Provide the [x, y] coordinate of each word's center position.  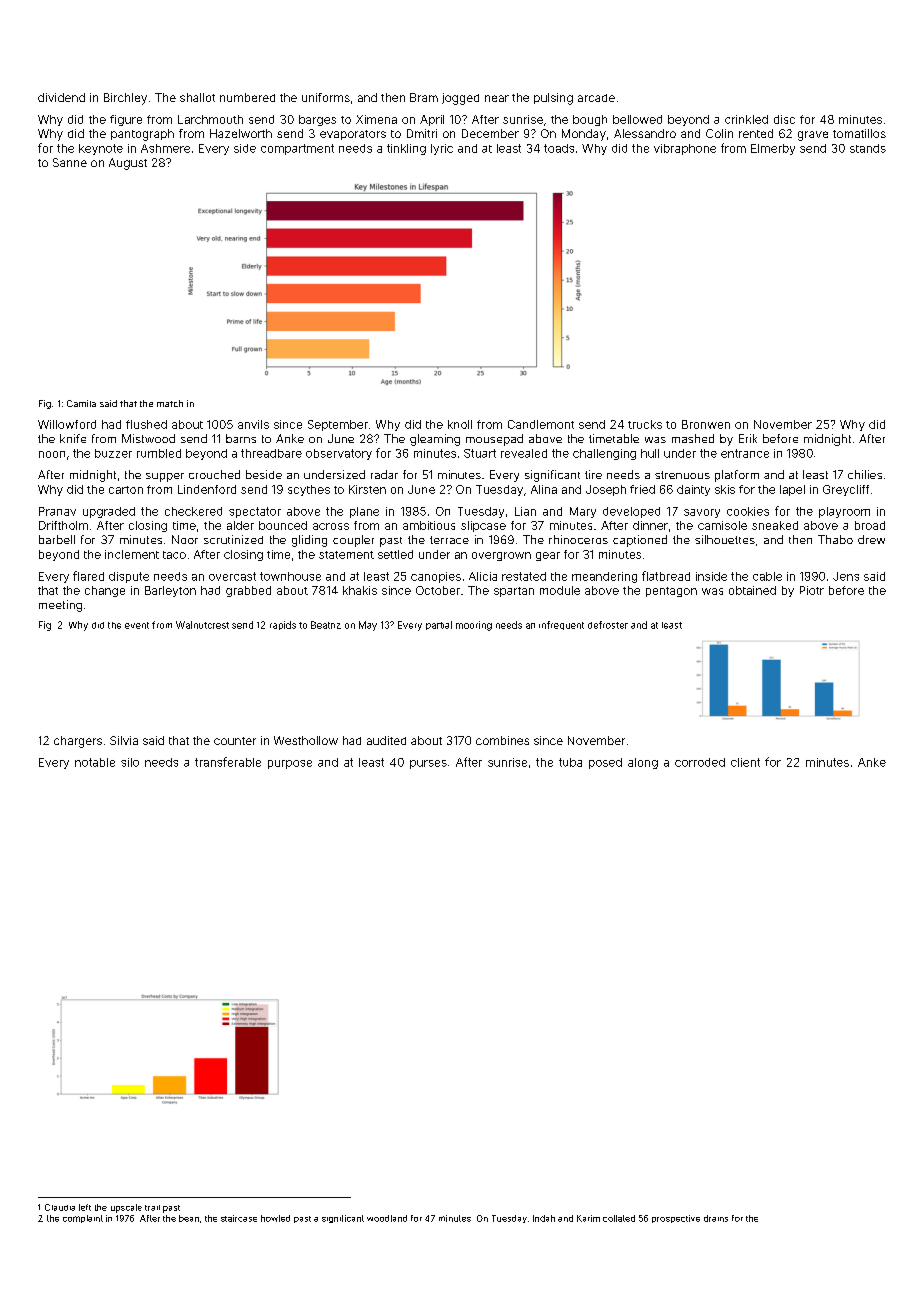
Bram [424, 97]
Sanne [70, 162]
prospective [676, 1219]
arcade [596, 98]
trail [152, 1208]
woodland [387, 1218]
